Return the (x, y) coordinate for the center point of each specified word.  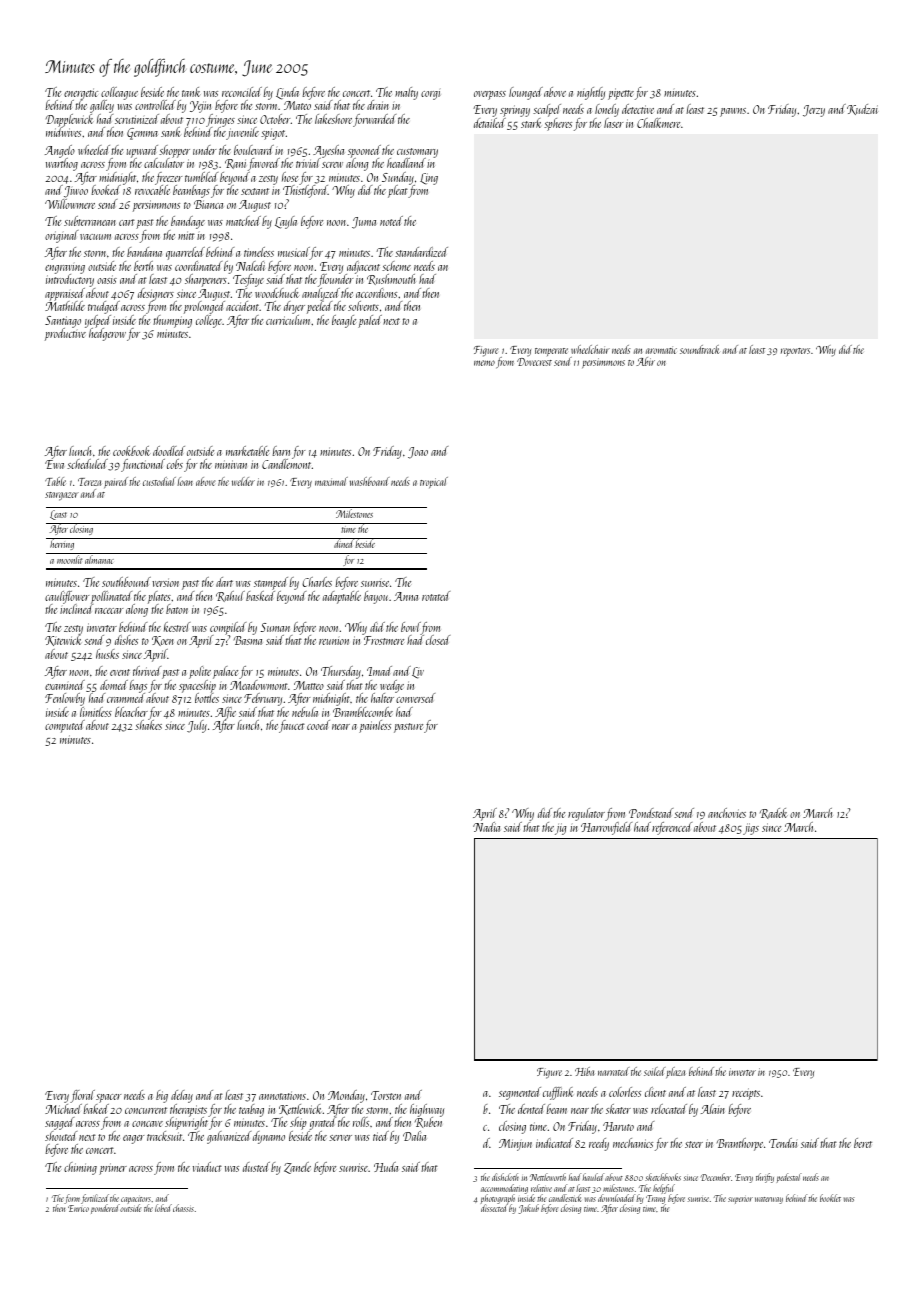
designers (156, 294)
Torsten (386, 1095)
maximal (331, 481)
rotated (436, 596)
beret (863, 1143)
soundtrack (700, 349)
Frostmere (384, 640)
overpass (490, 95)
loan (185, 481)
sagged (59, 1123)
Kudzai (862, 109)
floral (82, 1096)
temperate (551, 352)
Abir (645, 361)
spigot (273, 134)
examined (65, 685)
